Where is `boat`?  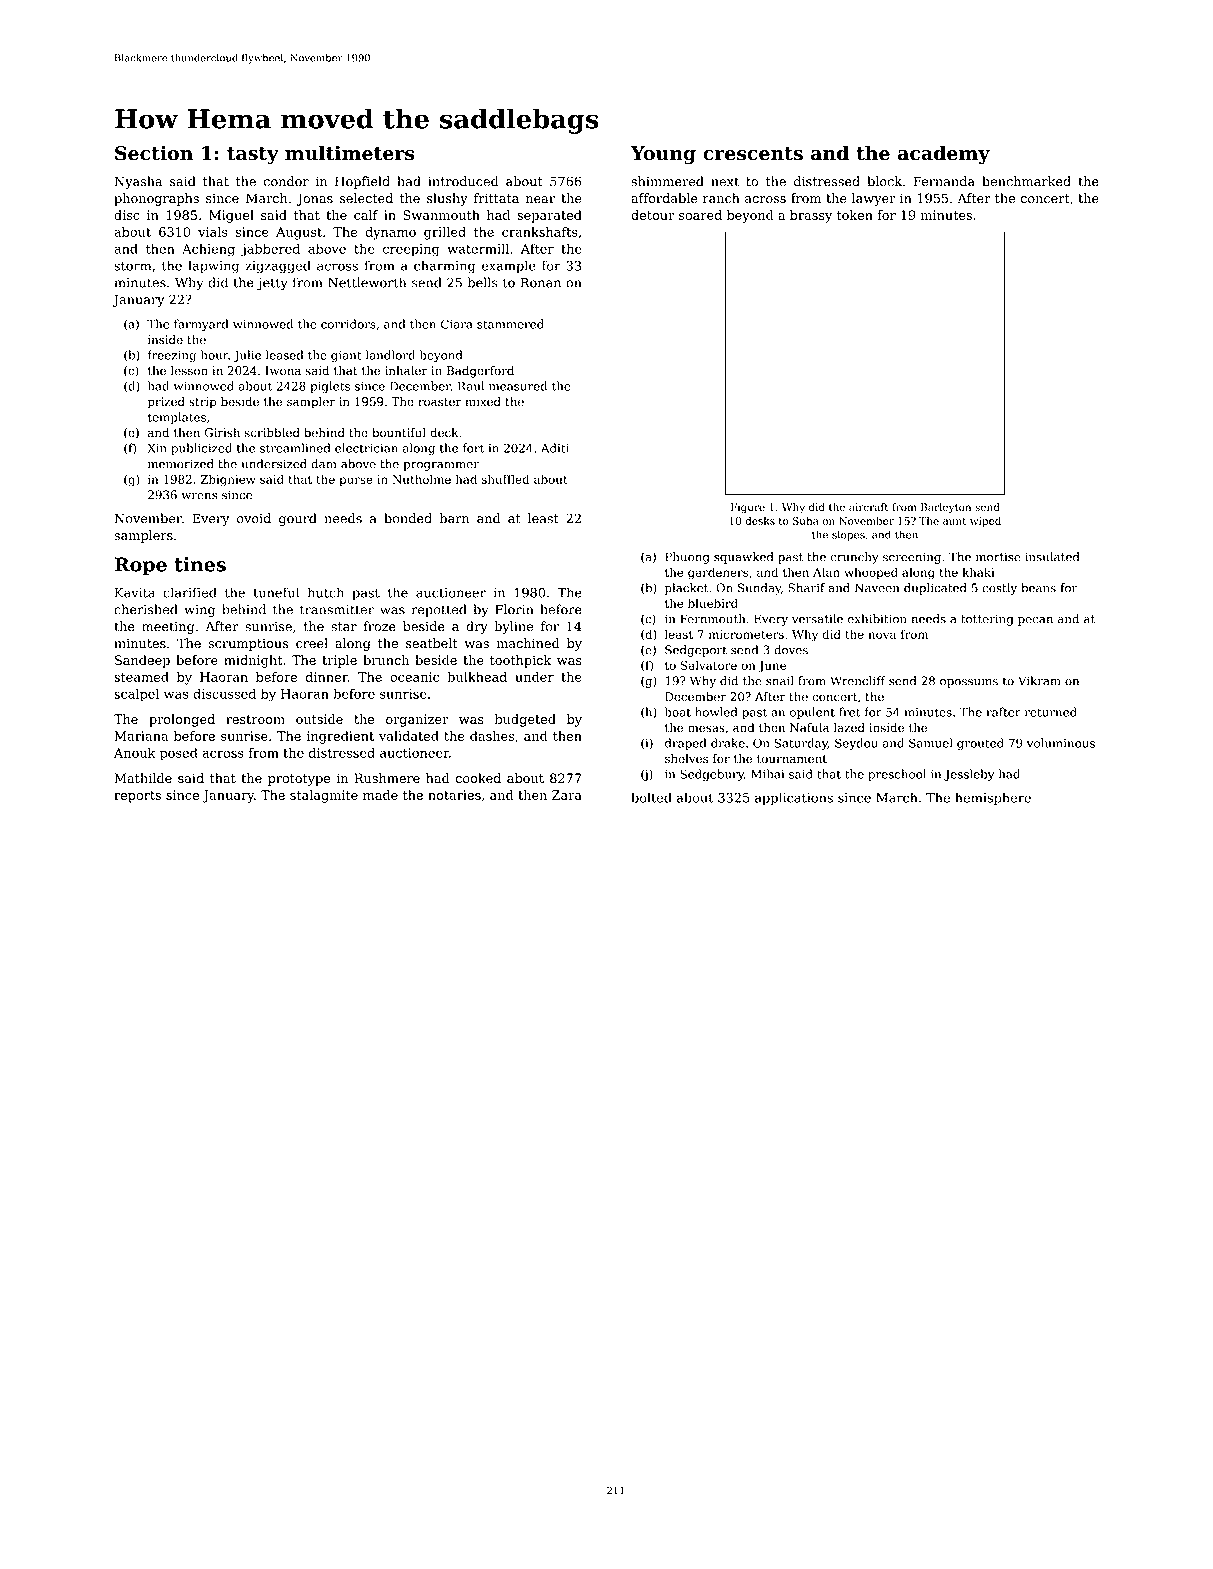
boat is located at coordinates (678, 712).
